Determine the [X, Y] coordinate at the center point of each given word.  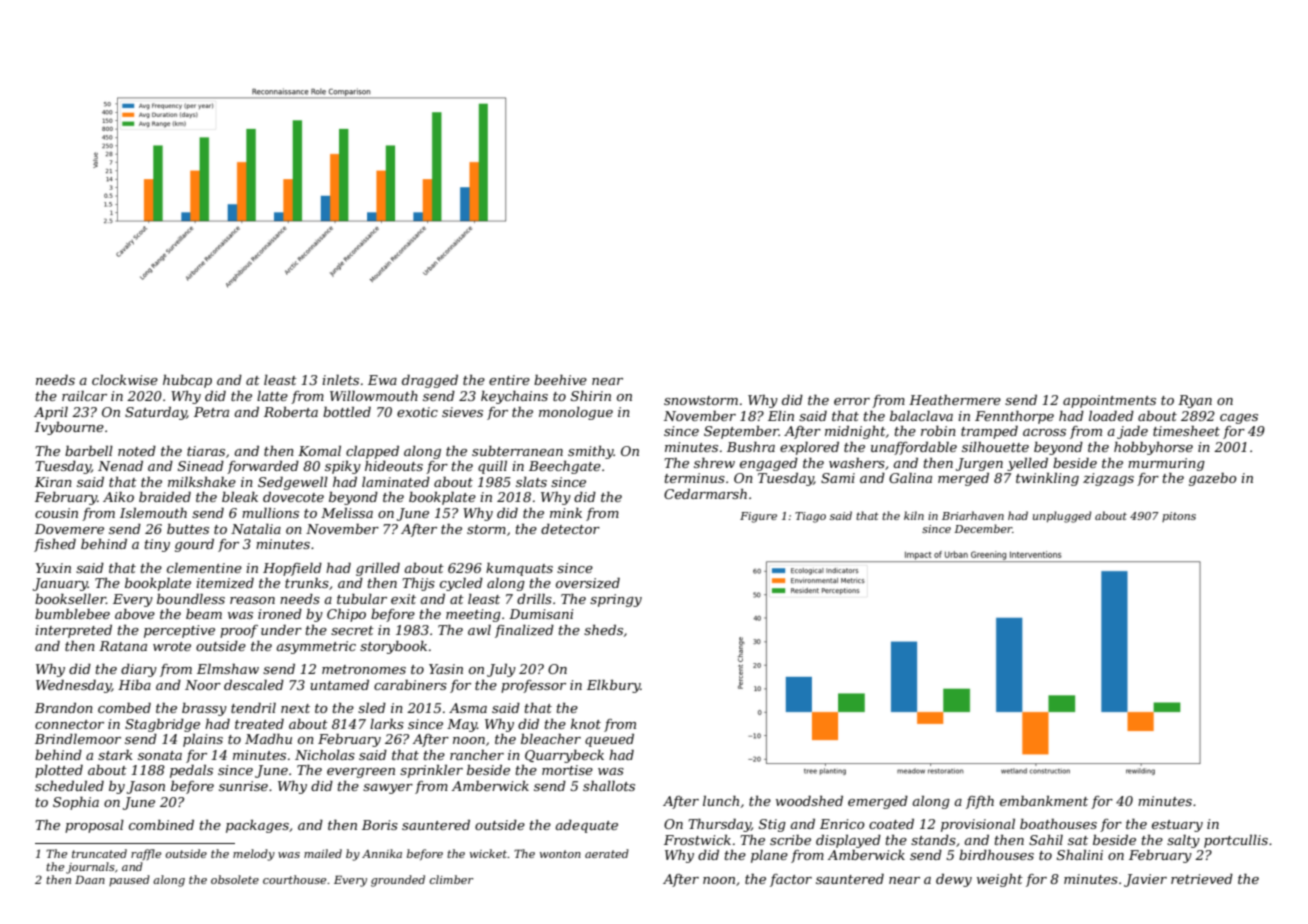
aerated [607, 853]
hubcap [187, 381]
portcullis [1236, 841]
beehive [560, 380]
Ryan [1195, 401]
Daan [90, 879]
